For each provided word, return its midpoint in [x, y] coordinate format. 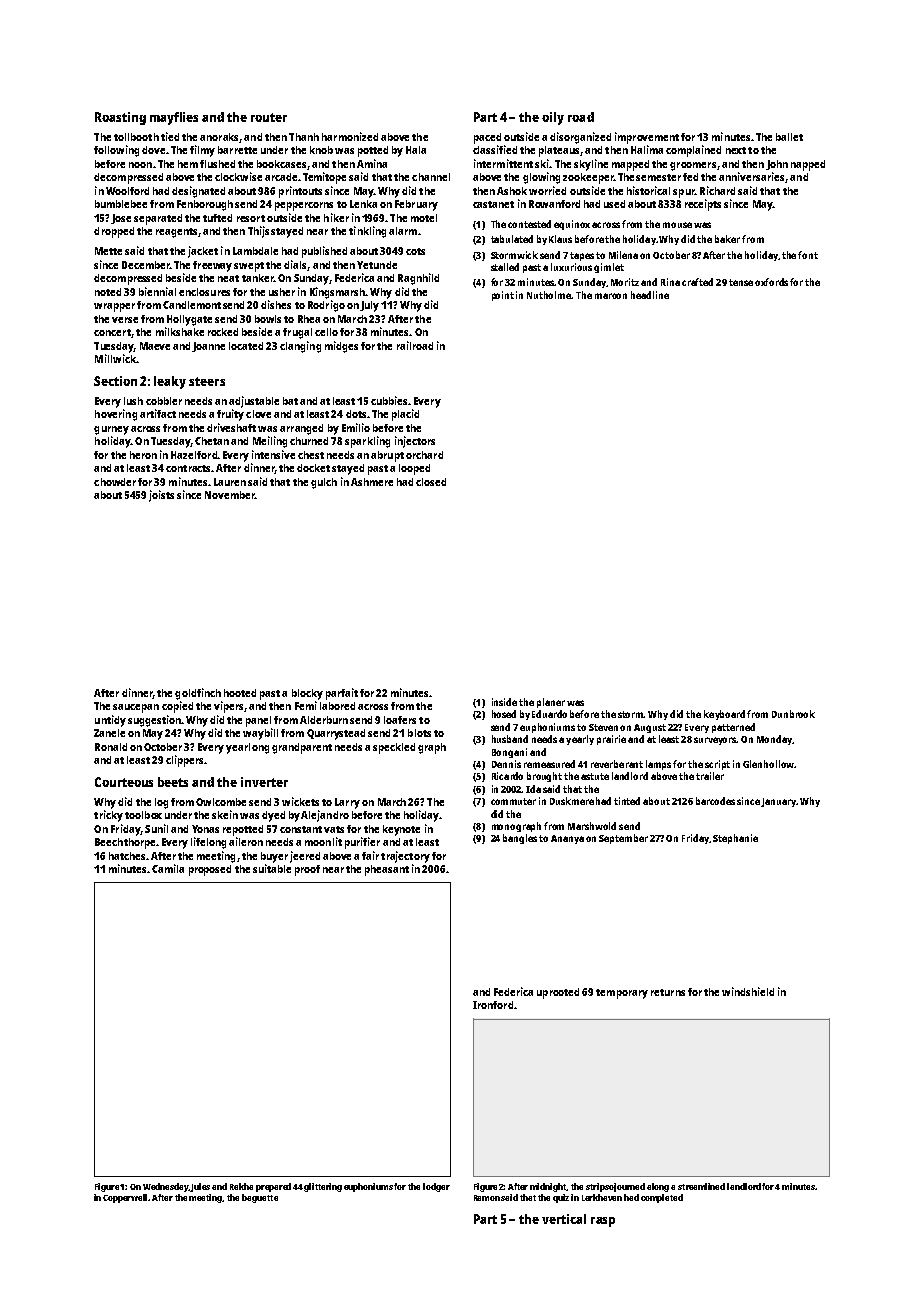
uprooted [558, 993]
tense [741, 282]
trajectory [405, 857]
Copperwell [126, 1198]
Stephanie [735, 839]
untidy [110, 721]
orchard [424, 455]
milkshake [180, 331]
